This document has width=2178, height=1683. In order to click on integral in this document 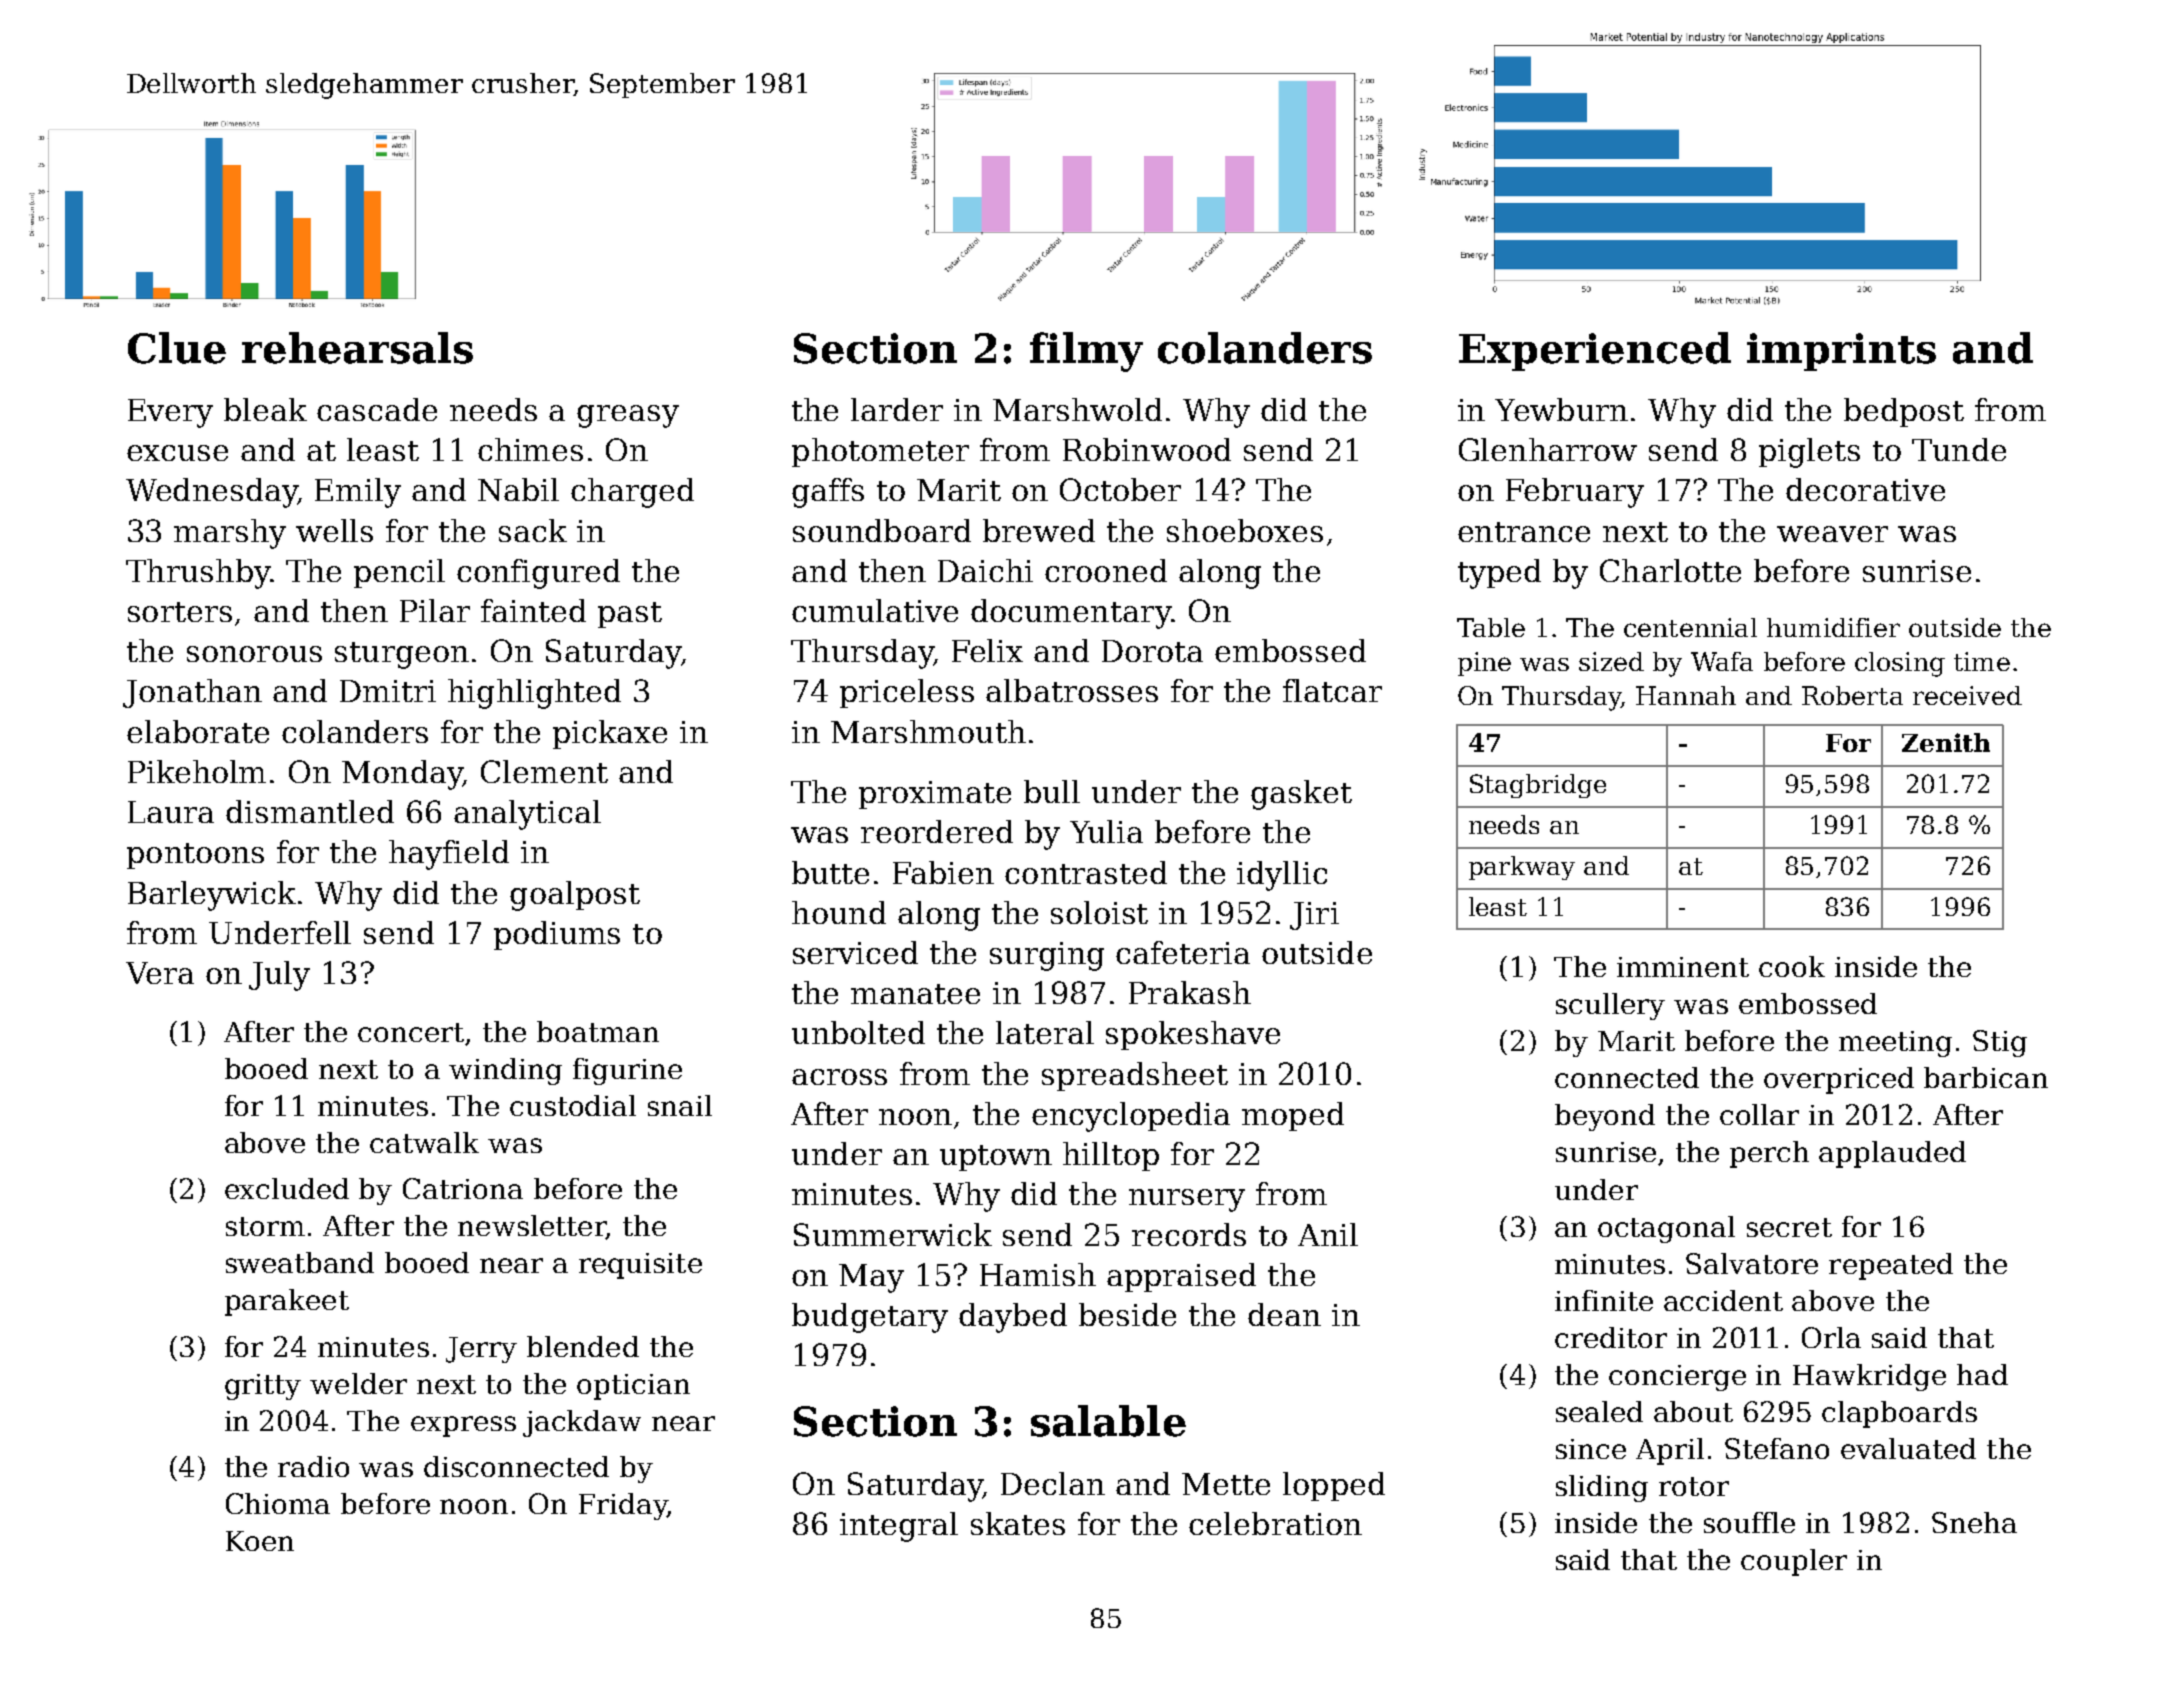, I will do `click(899, 1527)`.
